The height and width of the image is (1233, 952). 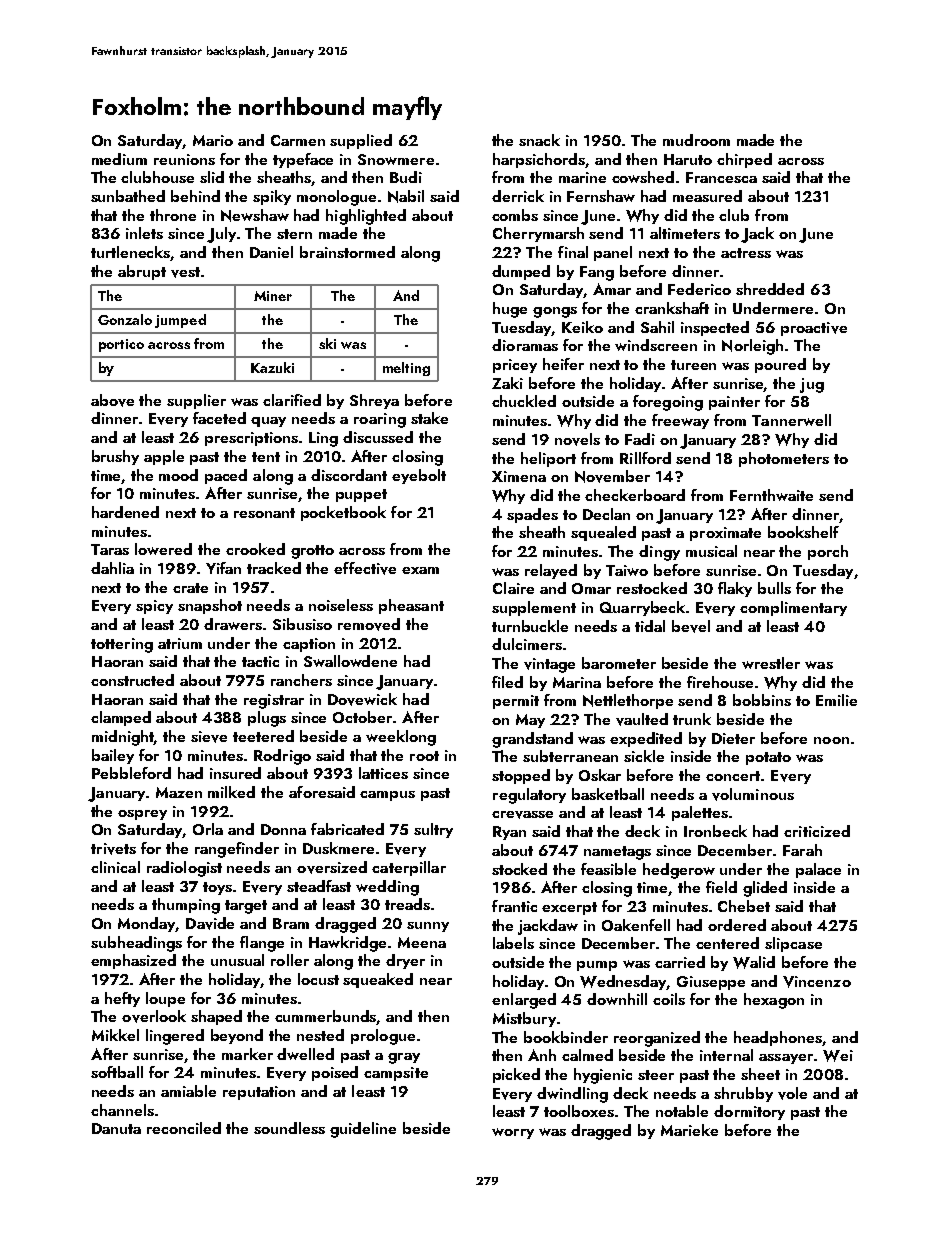 I want to click on Tannerwell, so click(x=791, y=420).
